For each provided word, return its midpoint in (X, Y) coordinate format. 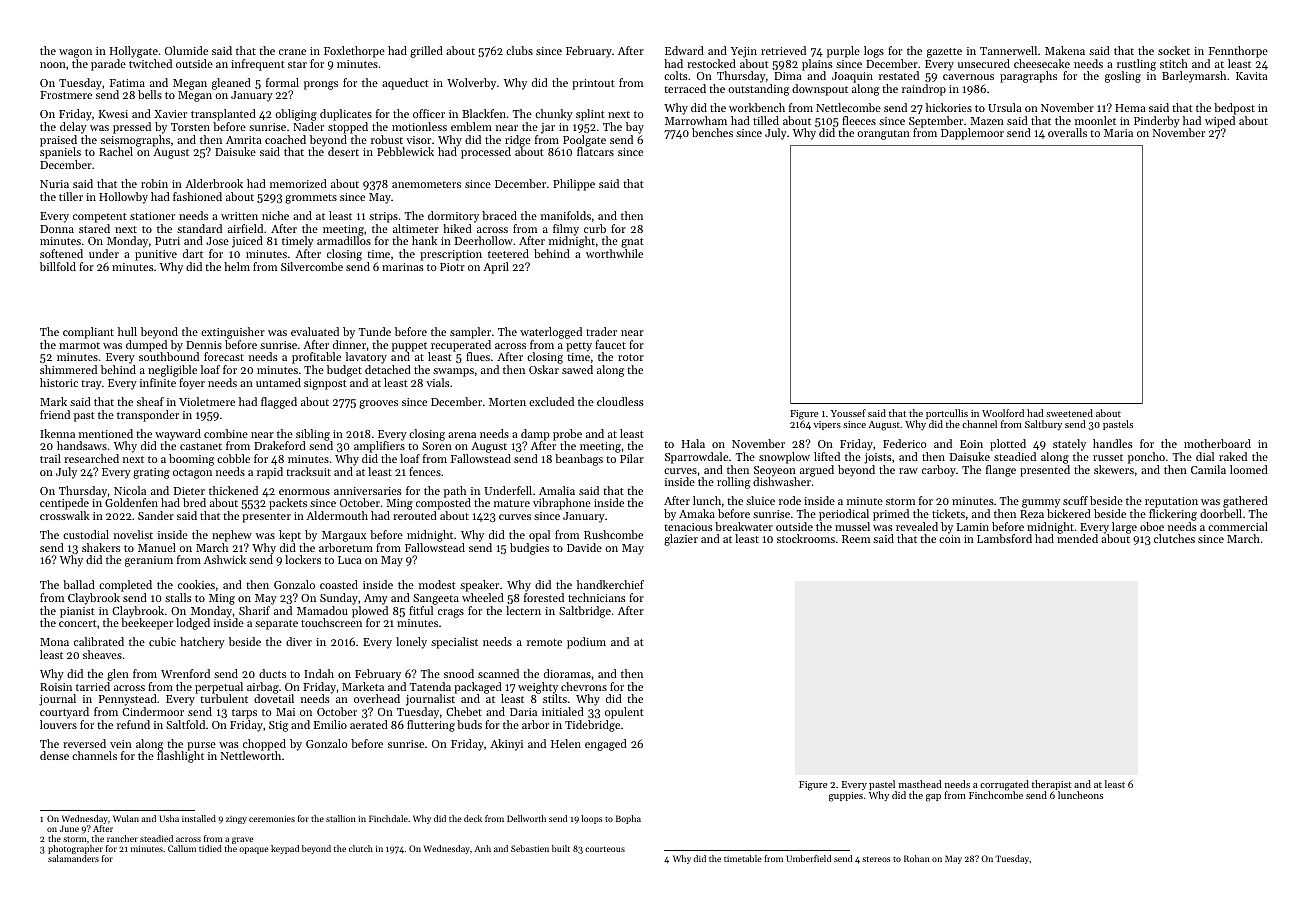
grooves (378, 404)
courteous (605, 849)
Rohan (917, 858)
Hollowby (123, 198)
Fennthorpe (1238, 52)
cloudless (620, 401)
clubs (519, 50)
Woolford (1003, 413)
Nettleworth (251, 755)
